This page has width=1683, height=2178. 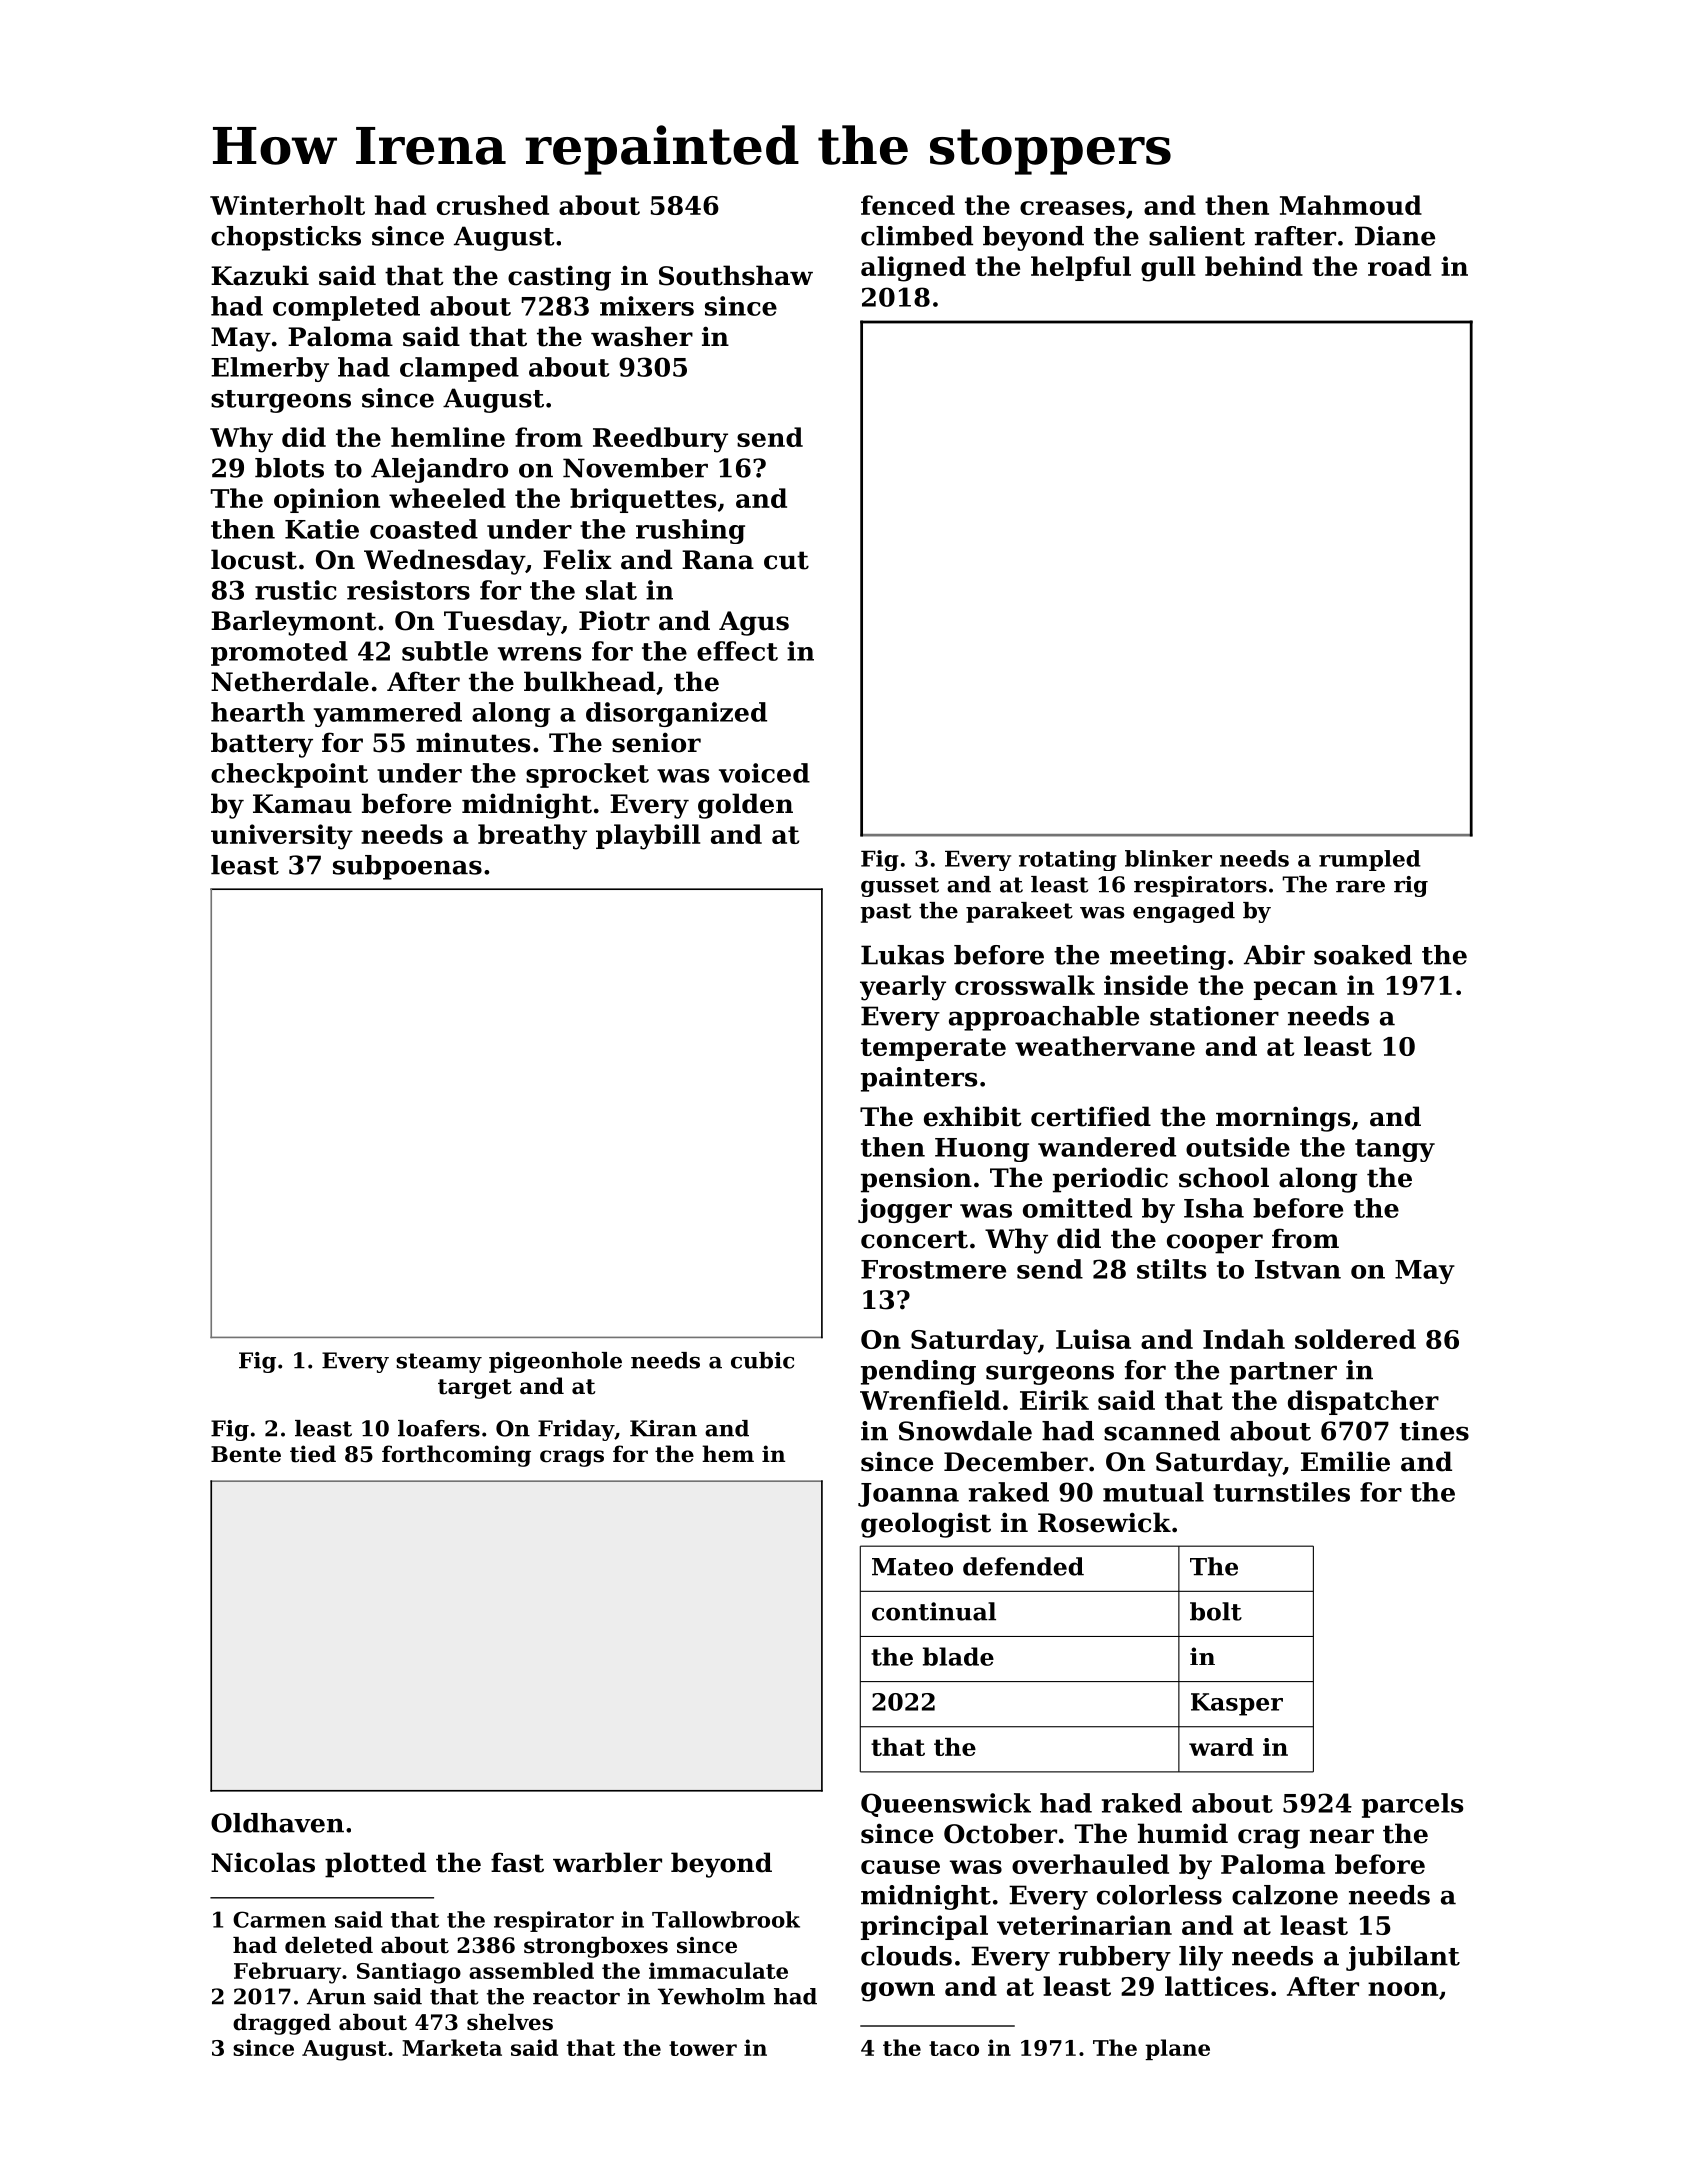 I want to click on tied, so click(x=313, y=1454).
